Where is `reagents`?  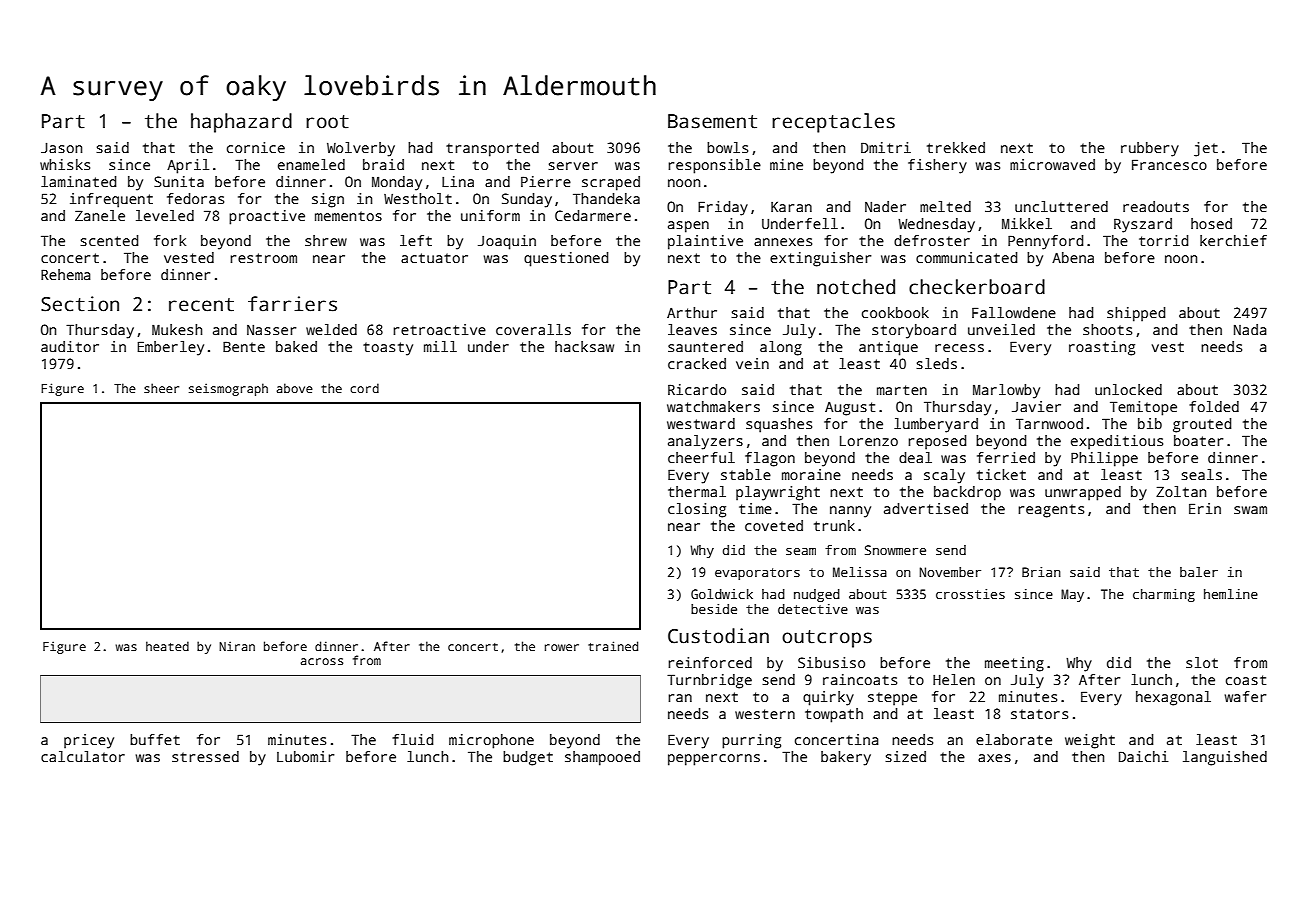
reagents is located at coordinates (1051, 511).
